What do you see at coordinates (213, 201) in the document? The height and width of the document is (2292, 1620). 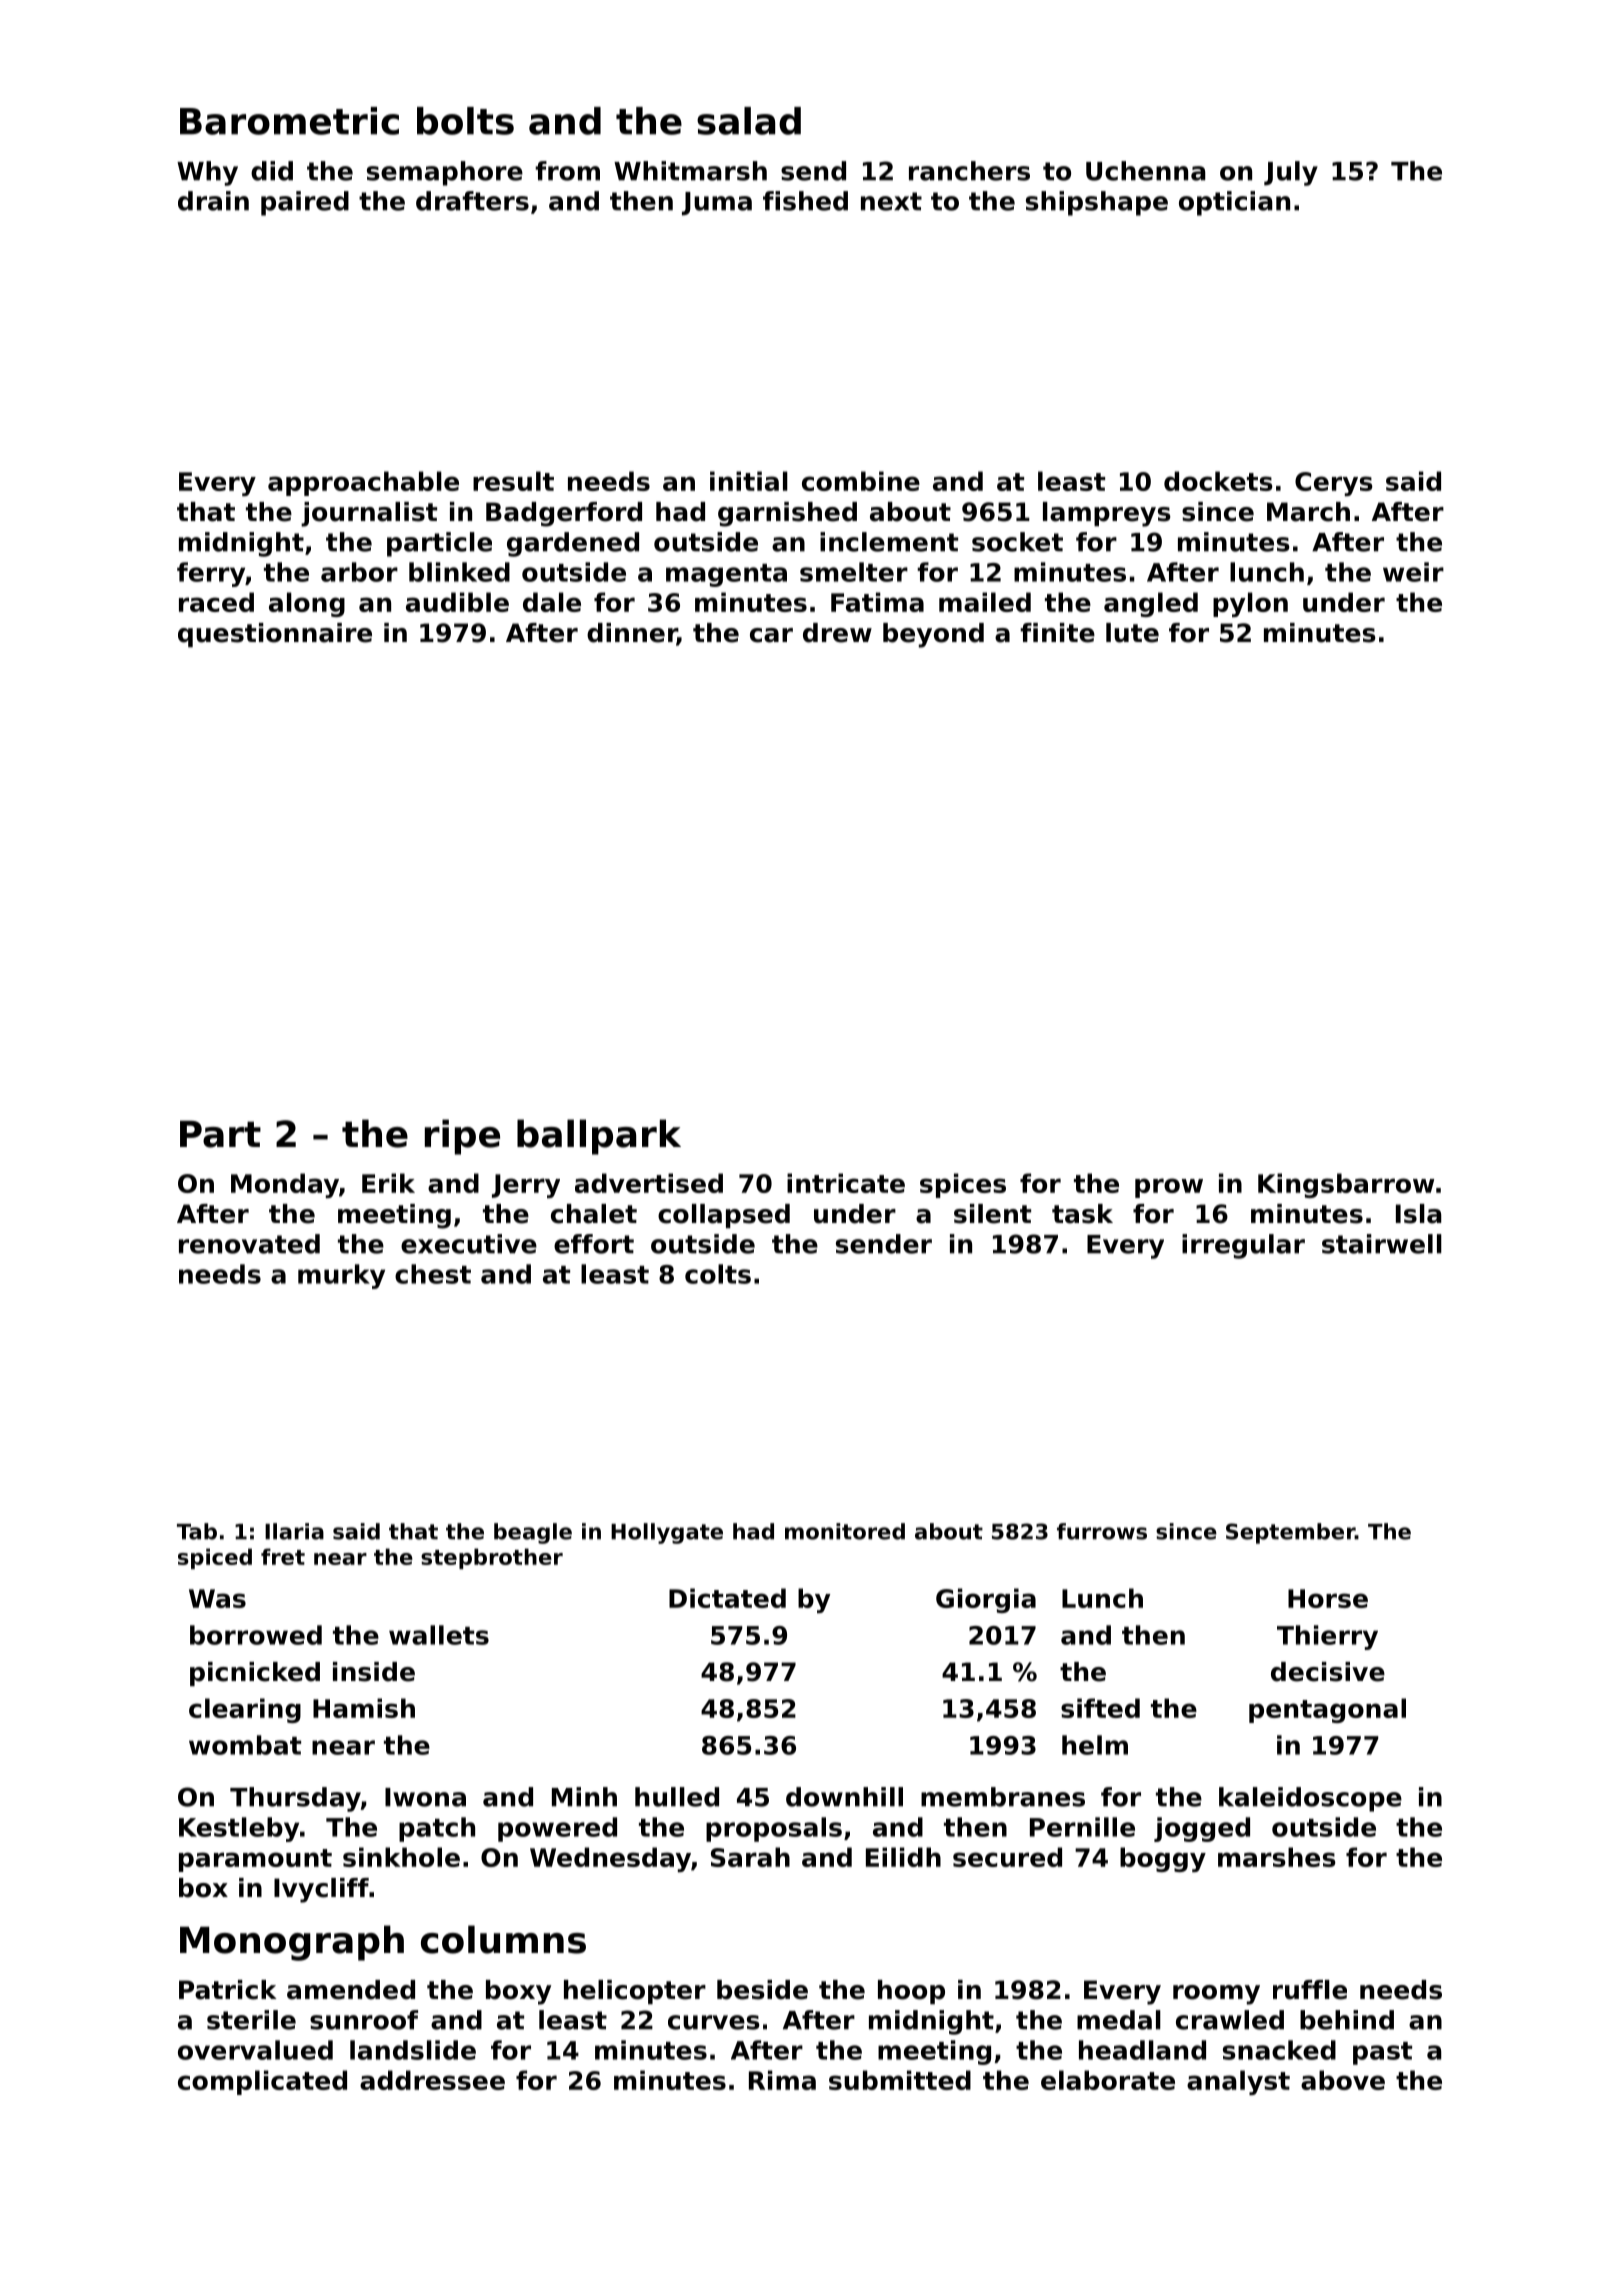 I see `drain` at bounding box center [213, 201].
